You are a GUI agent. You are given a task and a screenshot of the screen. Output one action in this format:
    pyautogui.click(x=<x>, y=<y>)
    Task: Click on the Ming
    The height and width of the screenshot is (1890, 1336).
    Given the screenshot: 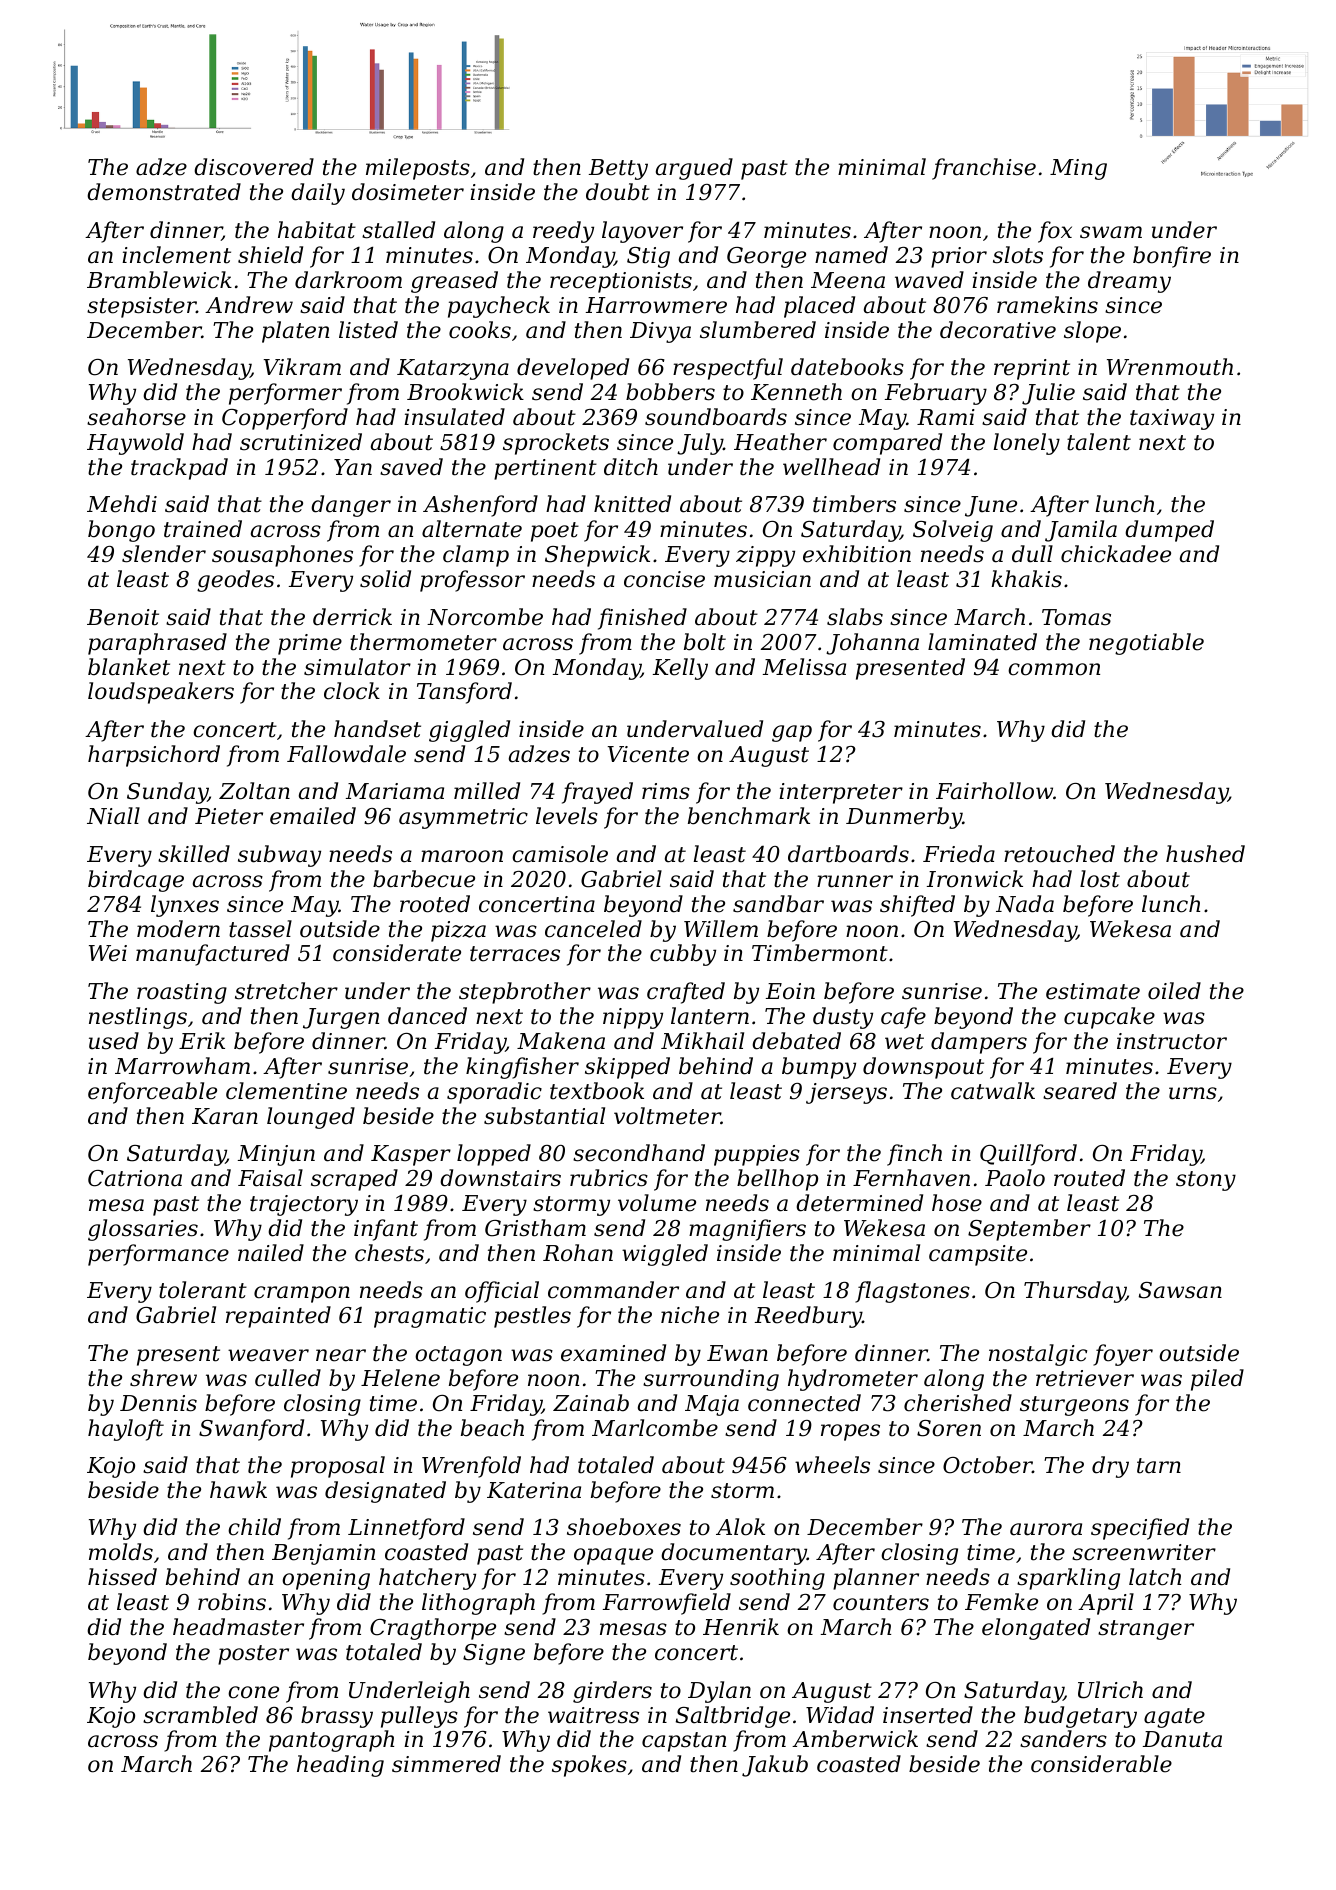 What is the action you would take?
    pyautogui.click(x=1078, y=169)
